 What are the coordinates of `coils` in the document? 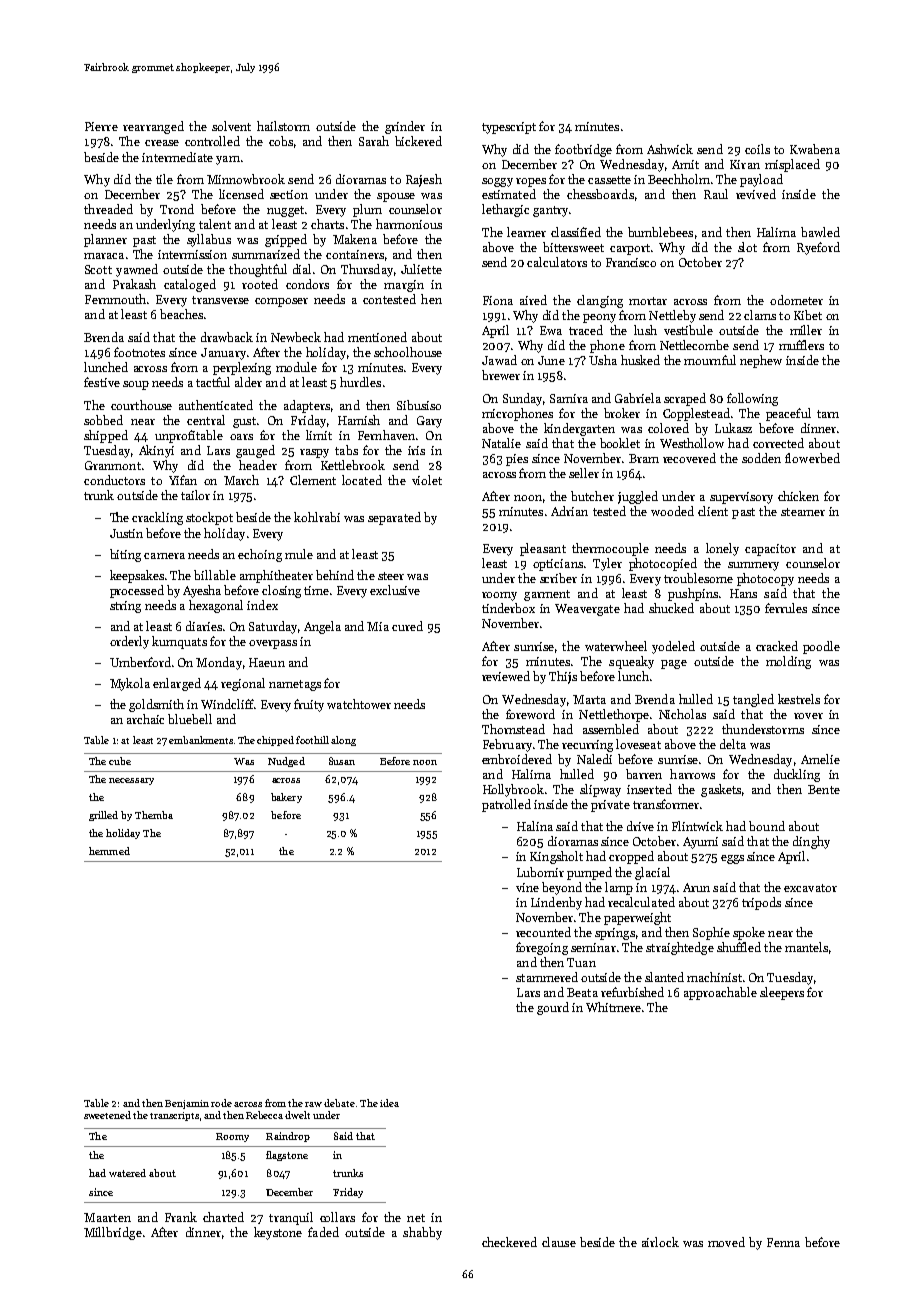 It's located at (757, 149).
